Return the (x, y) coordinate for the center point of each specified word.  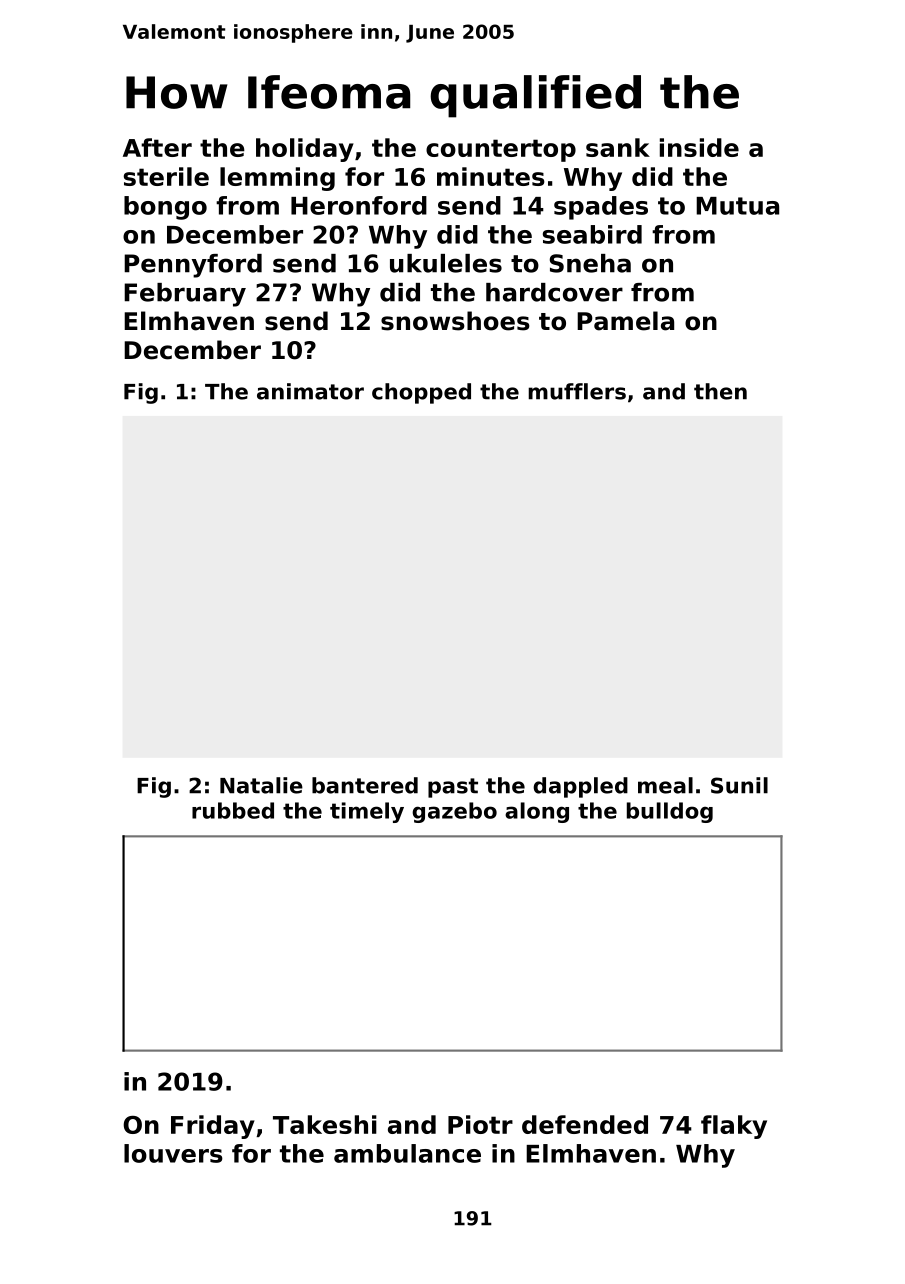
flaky (734, 1127)
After (157, 147)
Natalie (261, 785)
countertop (501, 150)
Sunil (739, 785)
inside (699, 147)
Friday (213, 1127)
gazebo (454, 812)
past (453, 788)
